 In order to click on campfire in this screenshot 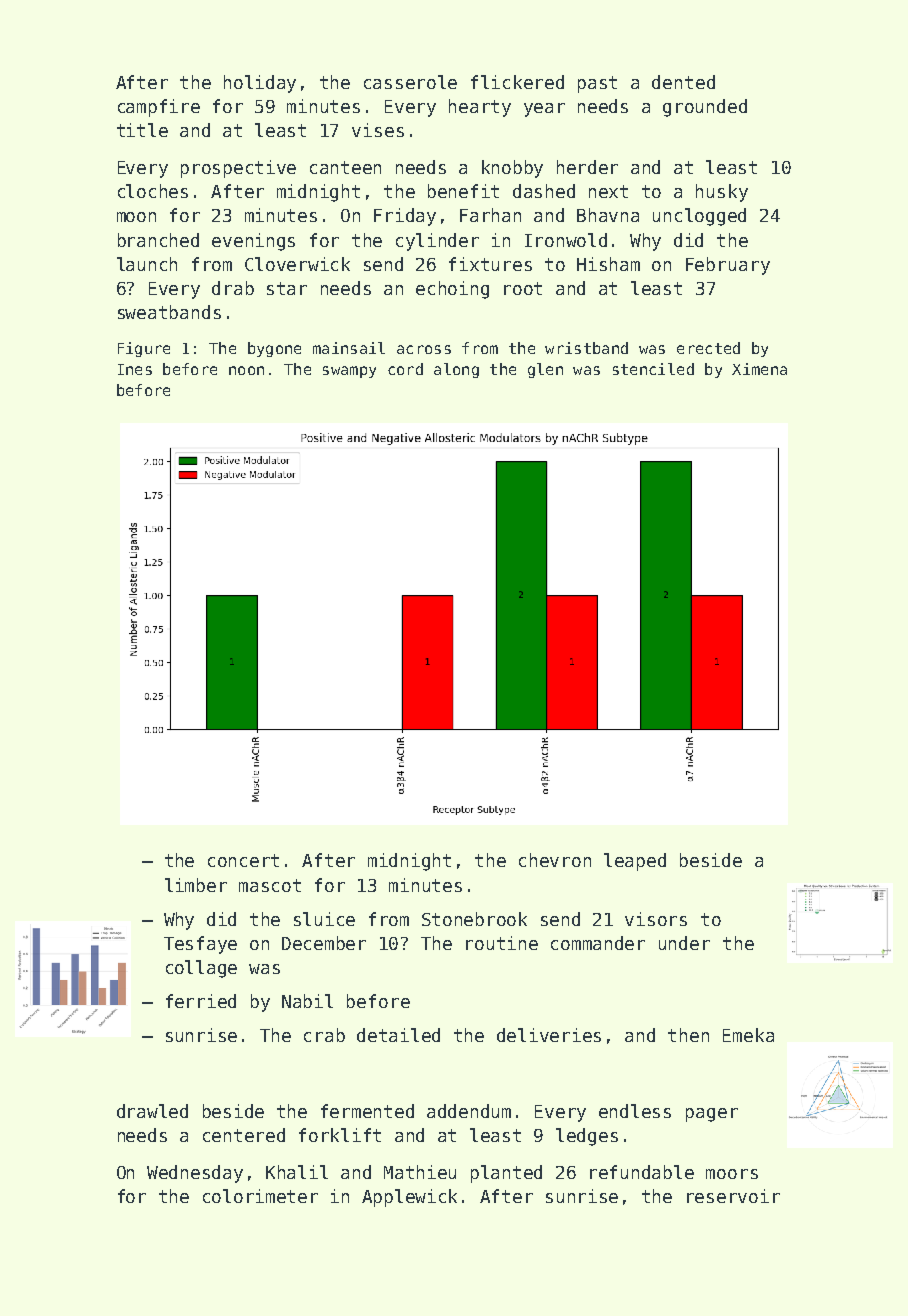, I will do `click(159, 108)`.
